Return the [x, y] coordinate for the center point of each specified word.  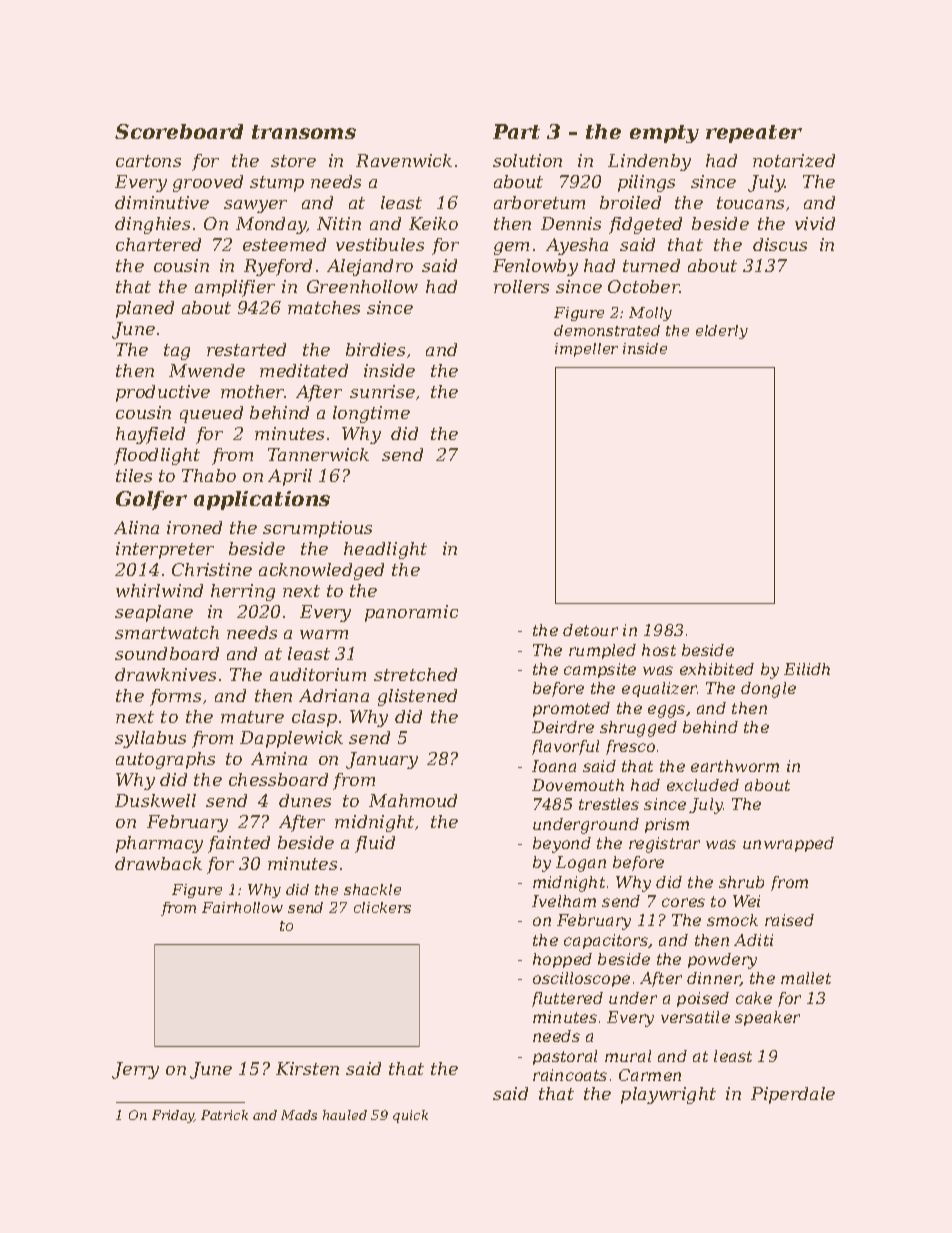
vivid [815, 223]
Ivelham [564, 901]
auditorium [318, 674]
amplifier [235, 288]
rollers [521, 286]
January [382, 760]
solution [527, 160]
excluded [703, 785]
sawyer [255, 206]
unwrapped [788, 844]
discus [780, 244]
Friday [173, 1116]
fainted [239, 844]
